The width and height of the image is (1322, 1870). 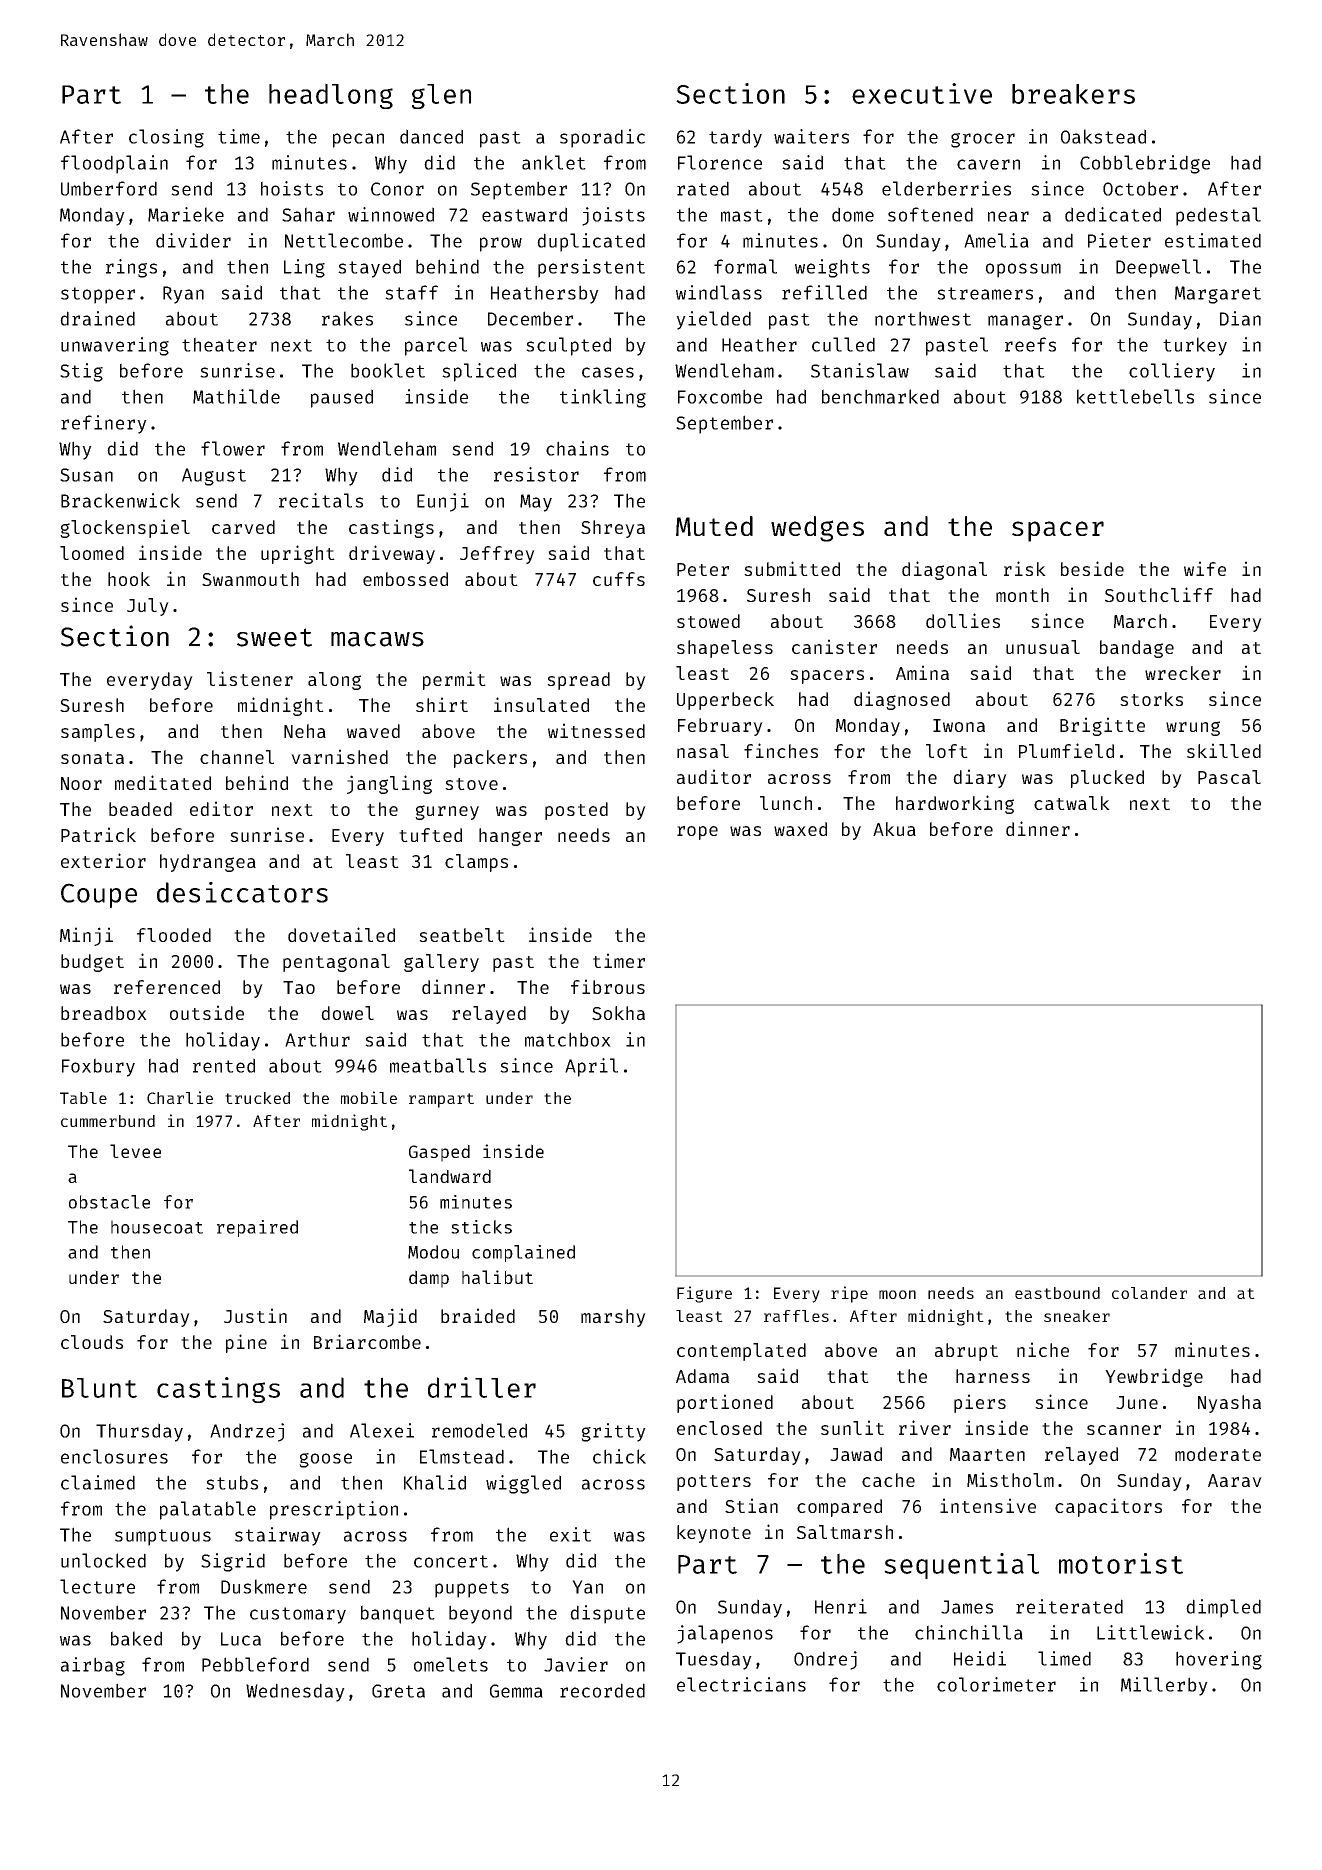 I want to click on Umberford, so click(x=109, y=188).
